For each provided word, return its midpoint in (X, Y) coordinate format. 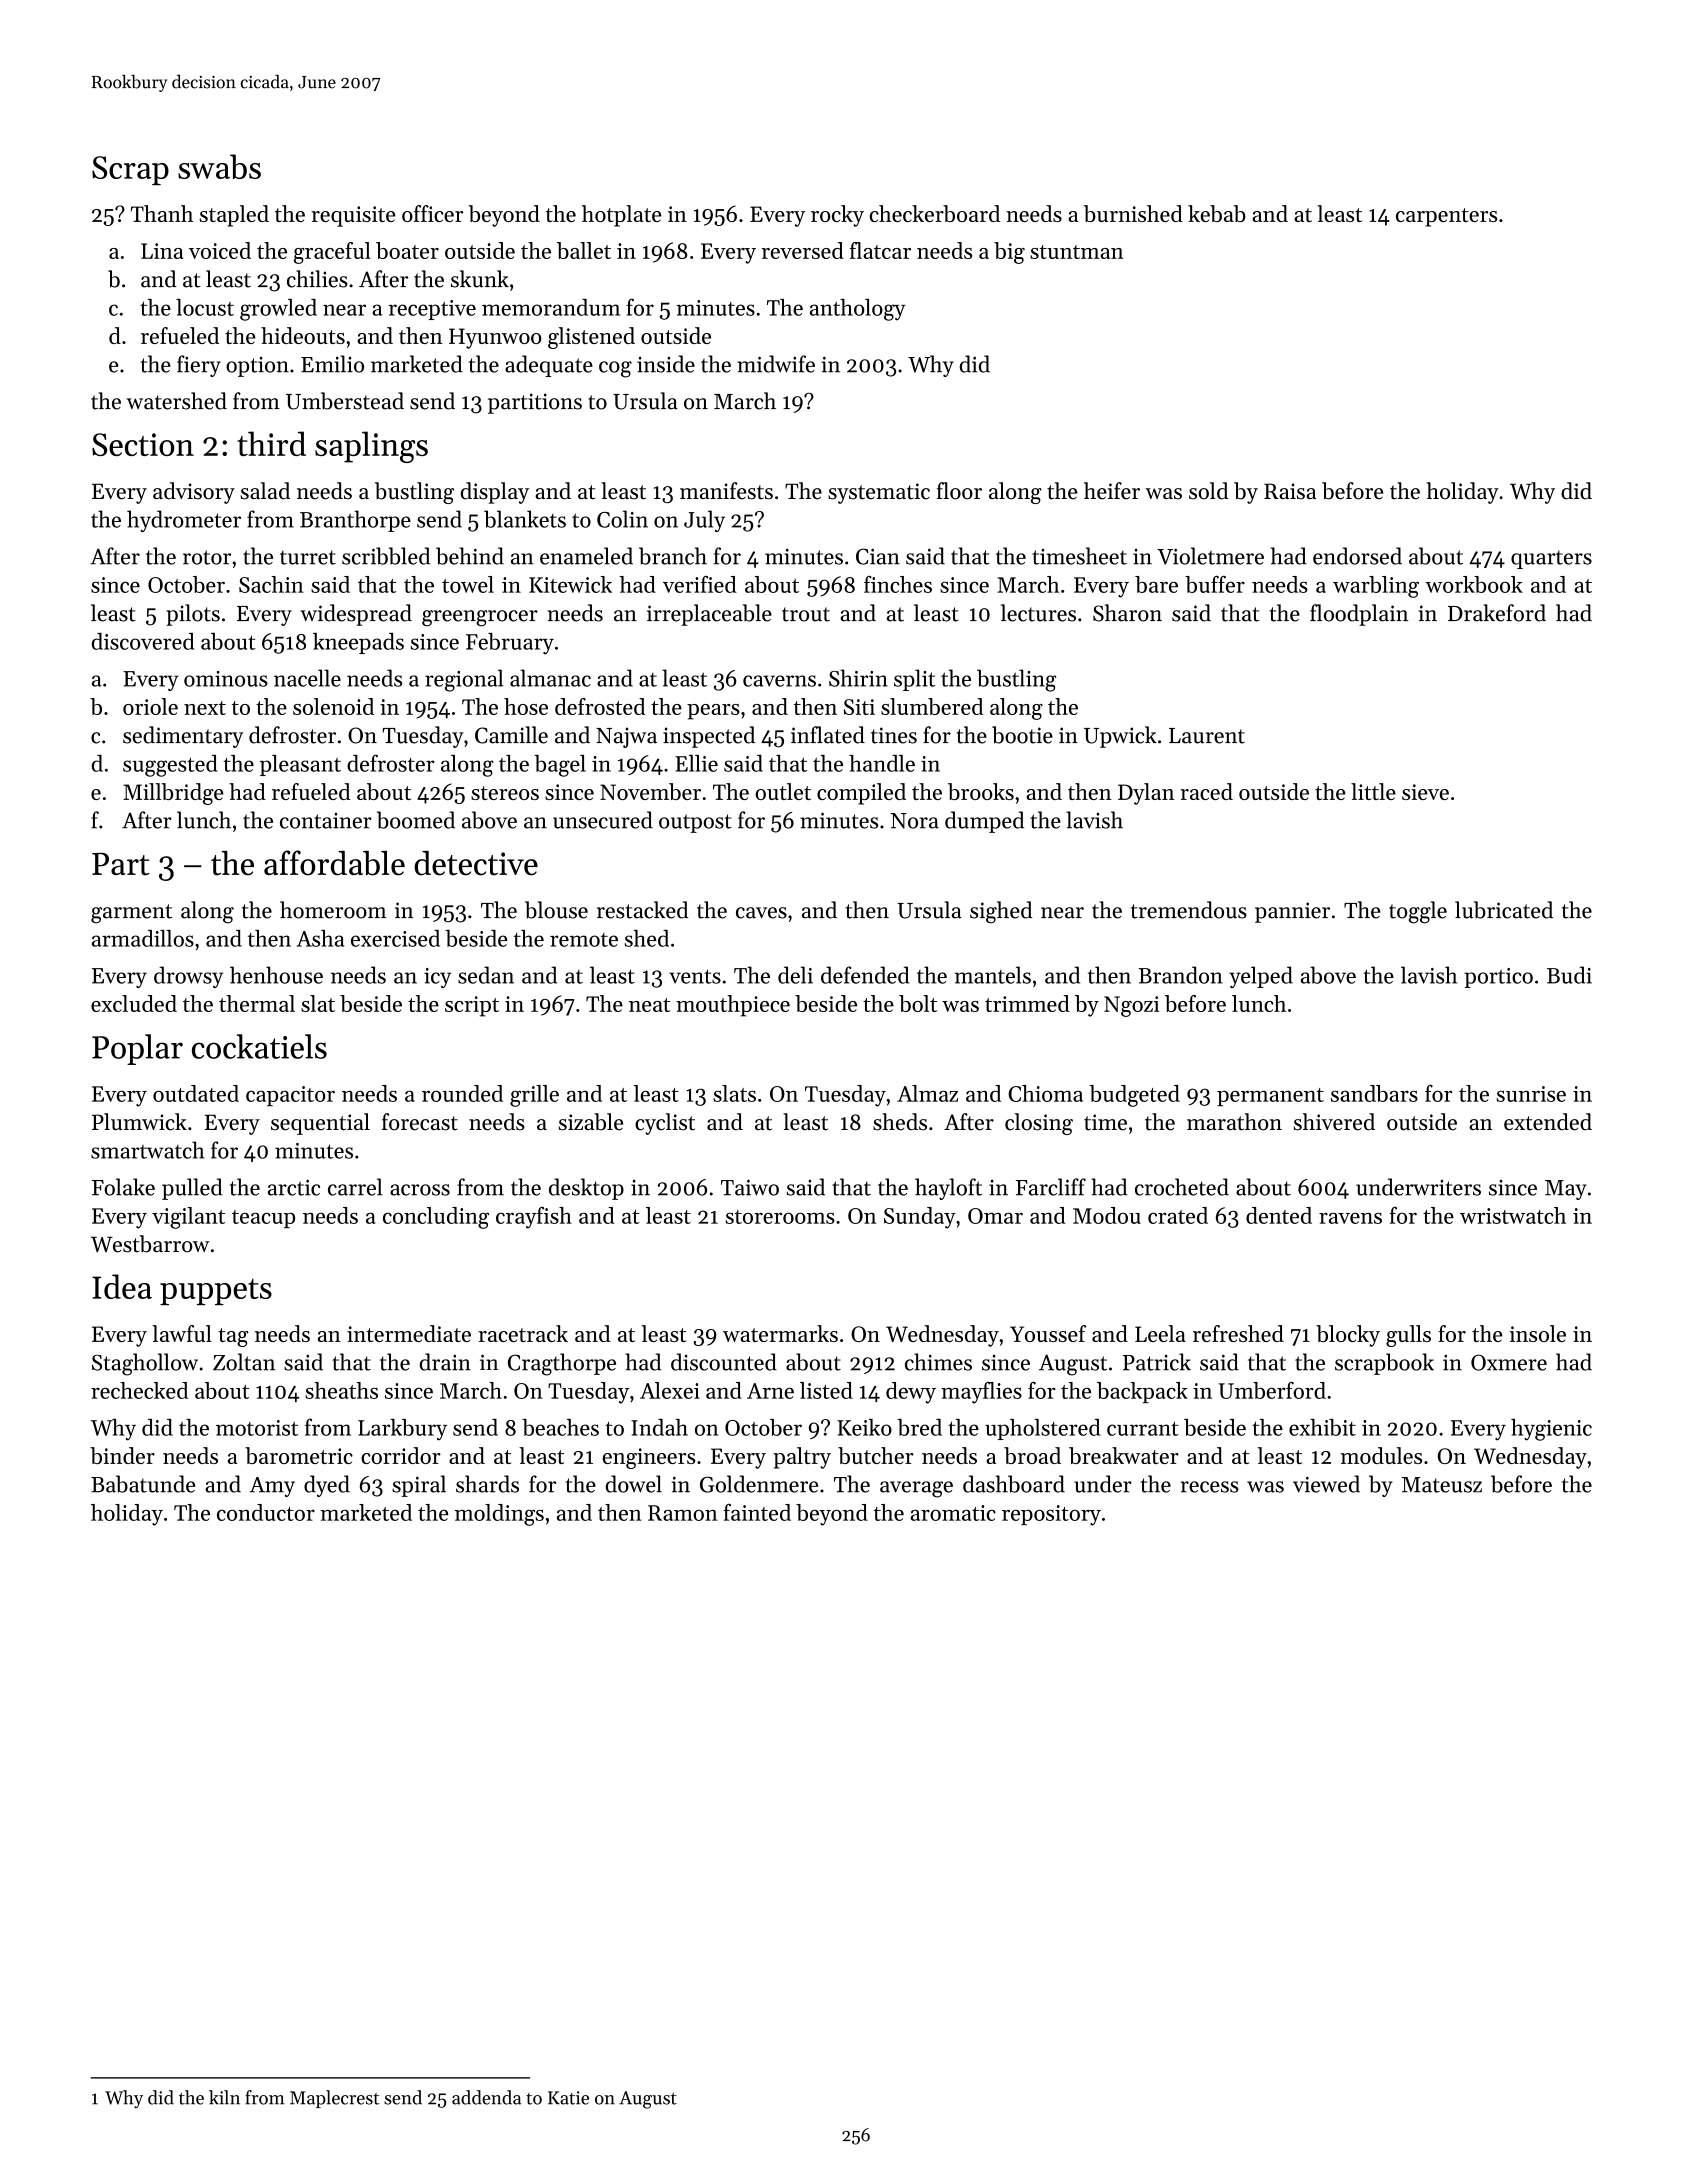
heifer (1112, 491)
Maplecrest (335, 2099)
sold (1209, 491)
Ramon (683, 1513)
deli (795, 975)
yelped (1261, 977)
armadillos (143, 938)
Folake (123, 1187)
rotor (207, 557)
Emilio (332, 364)
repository (1051, 1515)
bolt (918, 1003)
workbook (1474, 584)
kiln (224, 2097)
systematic (879, 493)
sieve (1425, 792)
